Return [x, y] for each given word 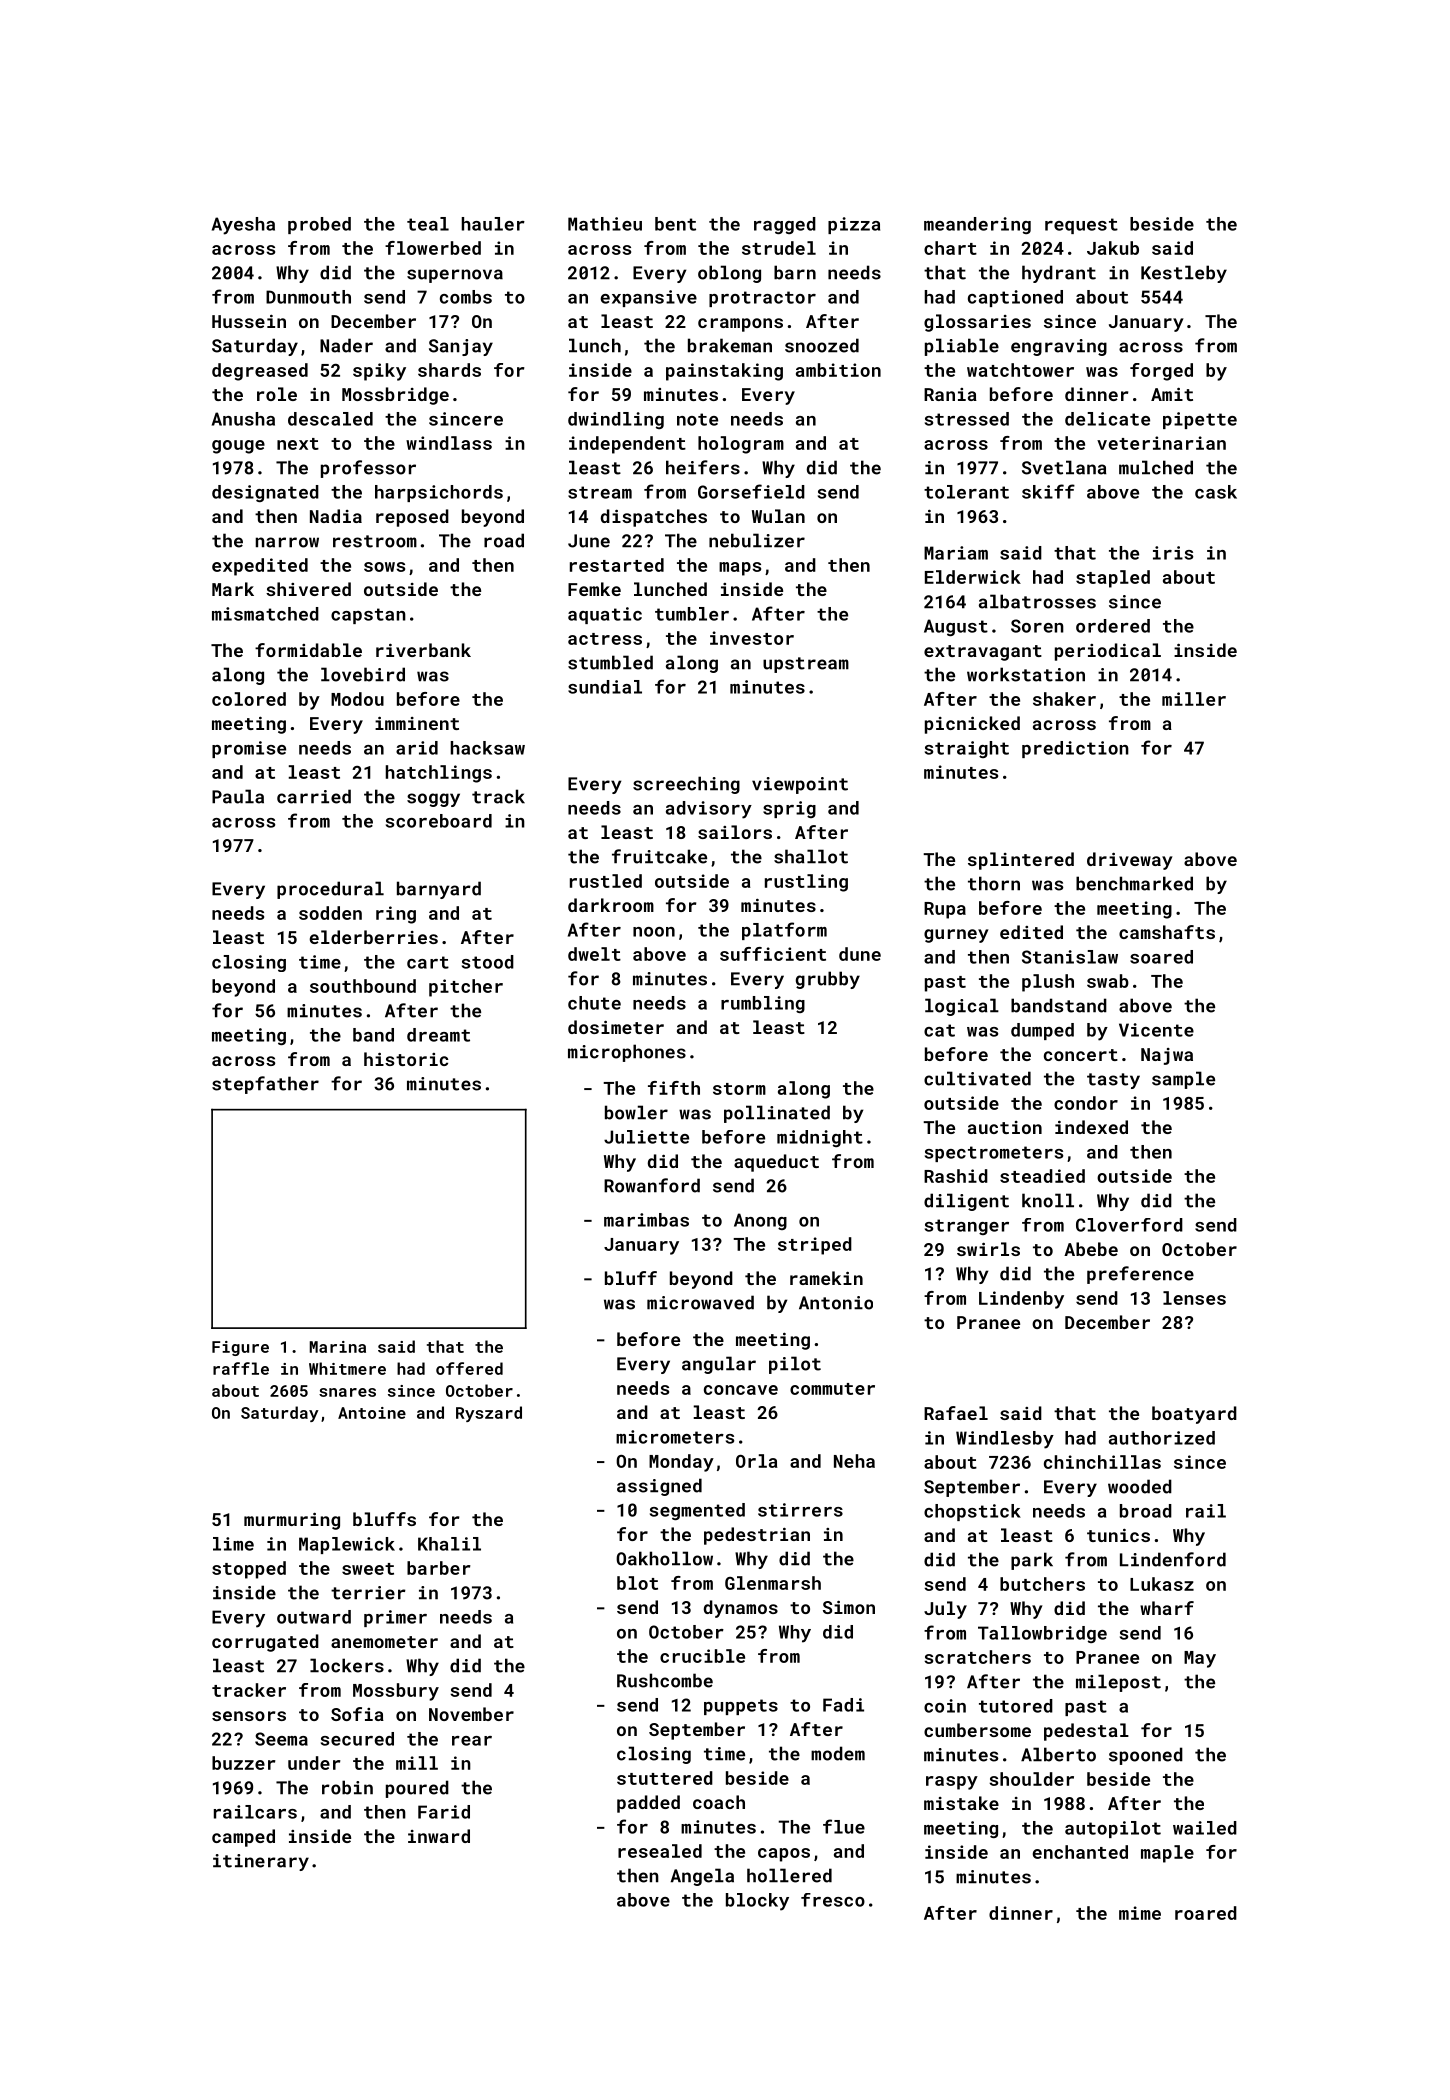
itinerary [261, 1862]
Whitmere [347, 1368]
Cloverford [1129, 1225]
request [1081, 226]
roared [1206, 1913]
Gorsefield [751, 491]
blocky [757, 1902]
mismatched [265, 614]
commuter [832, 1389]
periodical [1108, 652]
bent [675, 224]
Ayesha [243, 226]
